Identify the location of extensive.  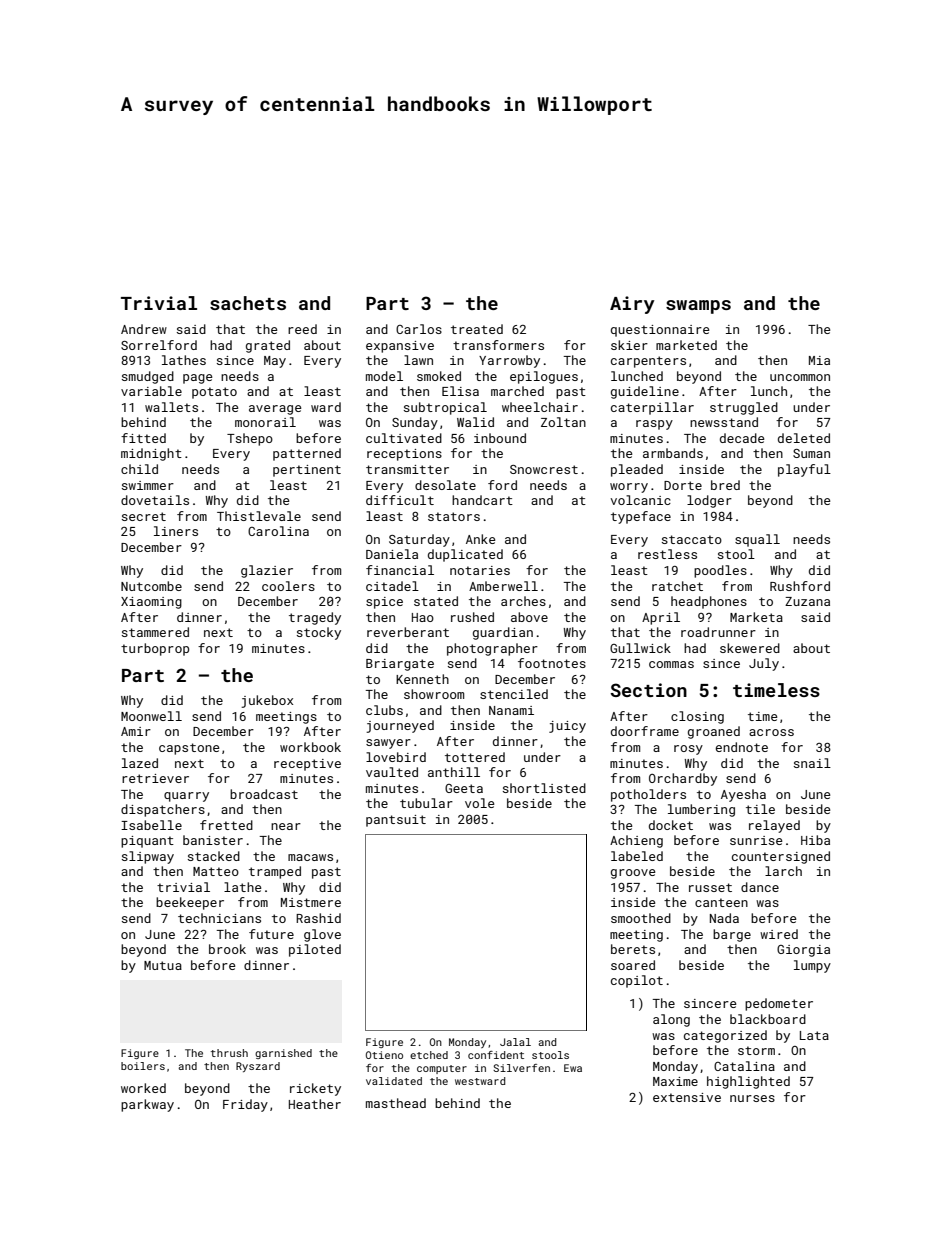
(687, 1097).
